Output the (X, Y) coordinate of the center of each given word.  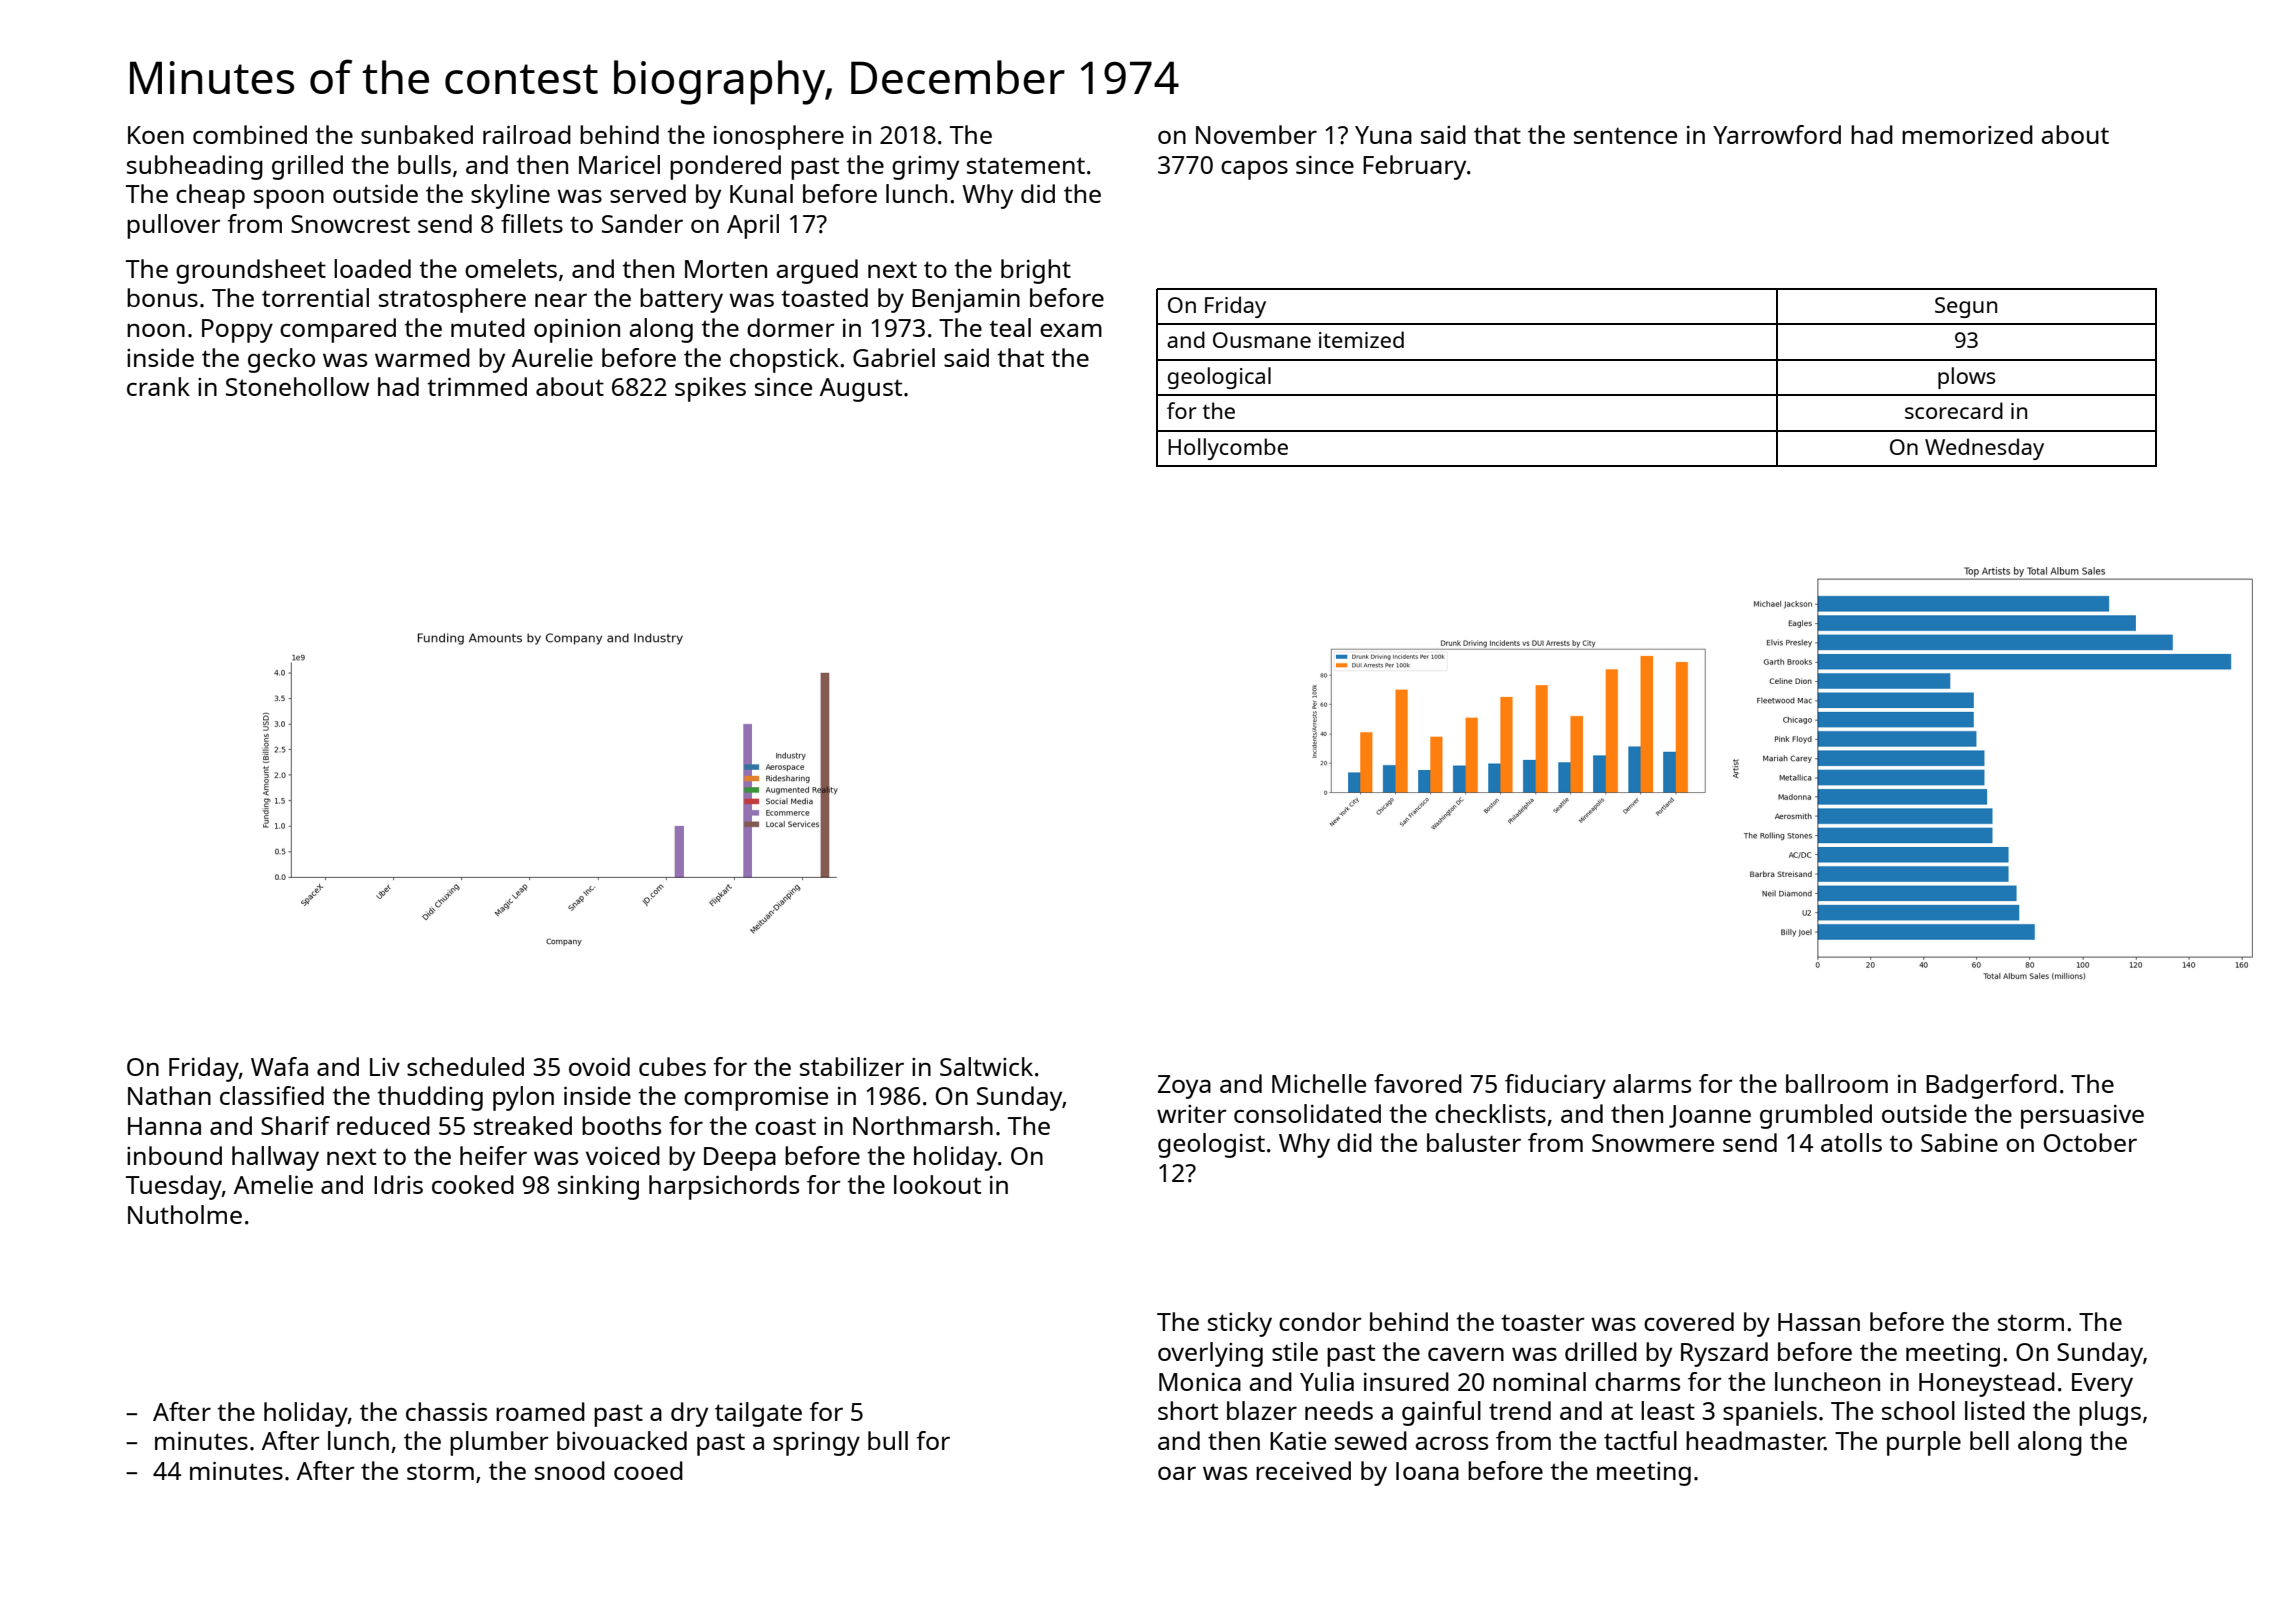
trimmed (477, 386)
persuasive (2082, 1117)
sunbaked (417, 134)
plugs (2110, 1413)
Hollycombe (1228, 449)
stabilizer (852, 1066)
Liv (385, 1067)
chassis (446, 1411)
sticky (1240, 1324)
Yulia (1327, 1381)
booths (621, 1125)
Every (2102, 1385)
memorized (1967, 134)
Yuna (1383, 135)
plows (1967, 378)
